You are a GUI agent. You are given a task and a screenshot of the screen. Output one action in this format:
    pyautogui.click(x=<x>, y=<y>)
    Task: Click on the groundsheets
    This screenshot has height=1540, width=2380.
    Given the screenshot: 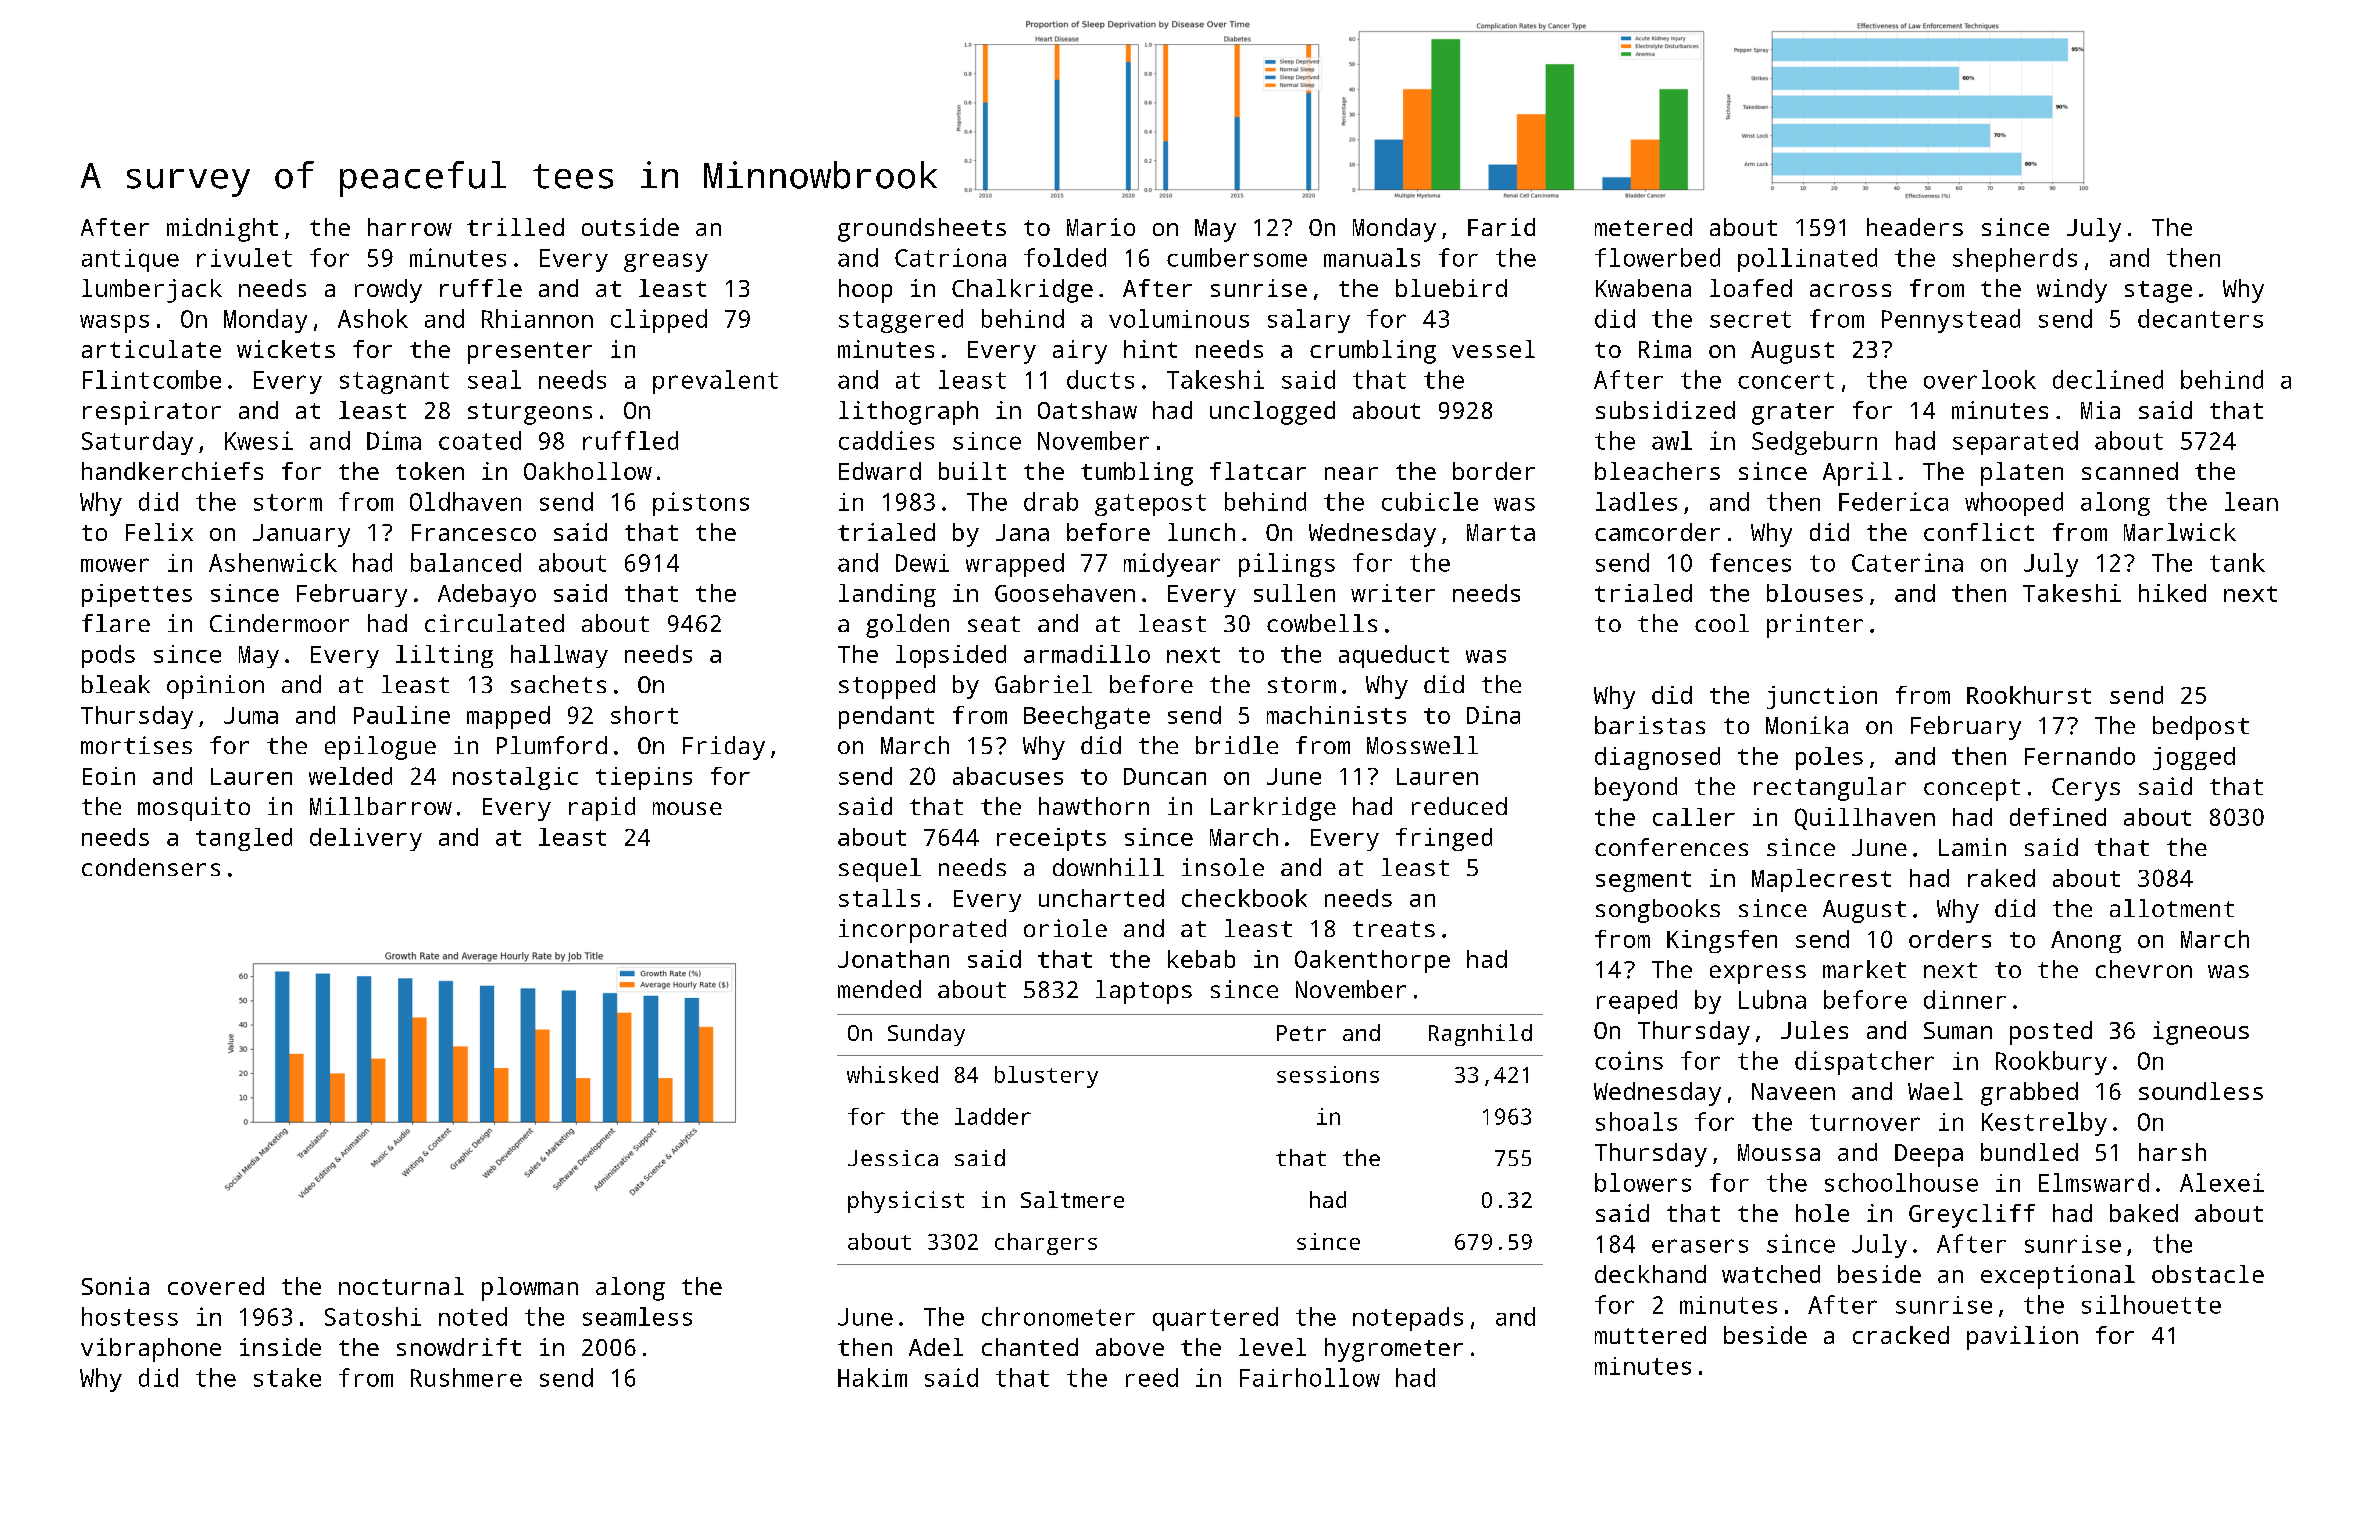 What is the action you would take?
    pyautogui.click(x=922, y=230)
